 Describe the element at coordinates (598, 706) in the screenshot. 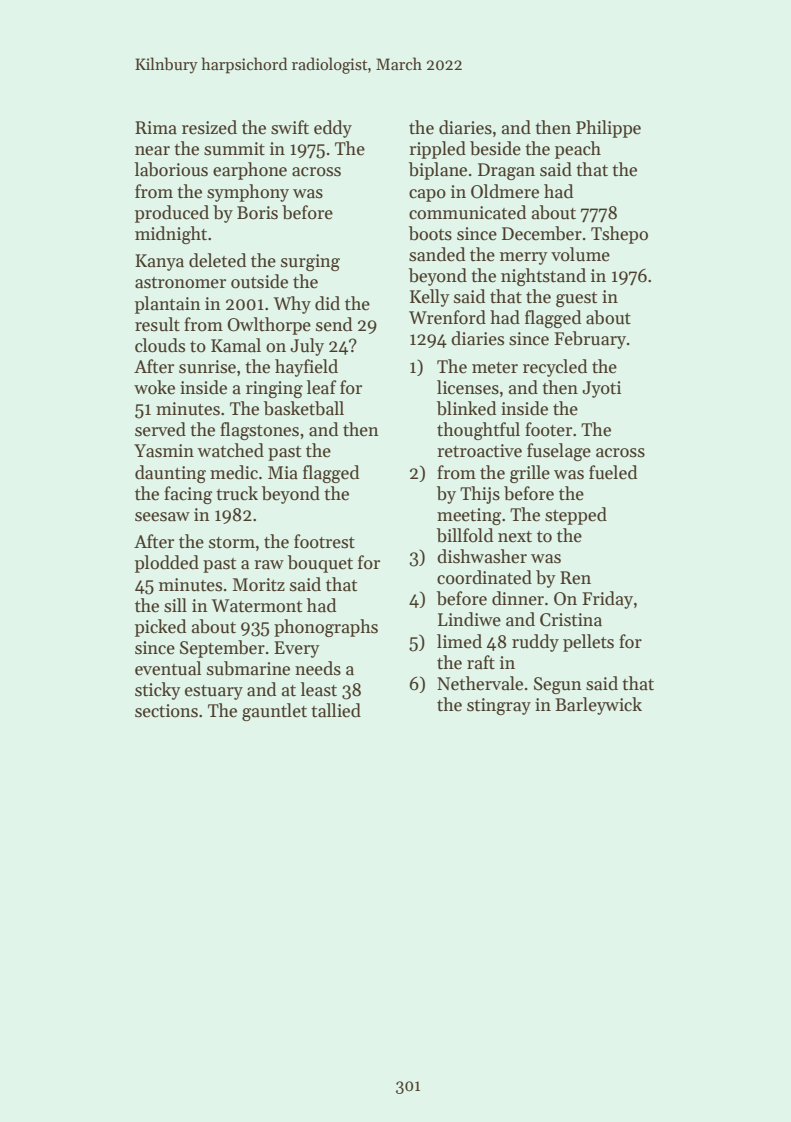

I see `Barleywick` at that location.
